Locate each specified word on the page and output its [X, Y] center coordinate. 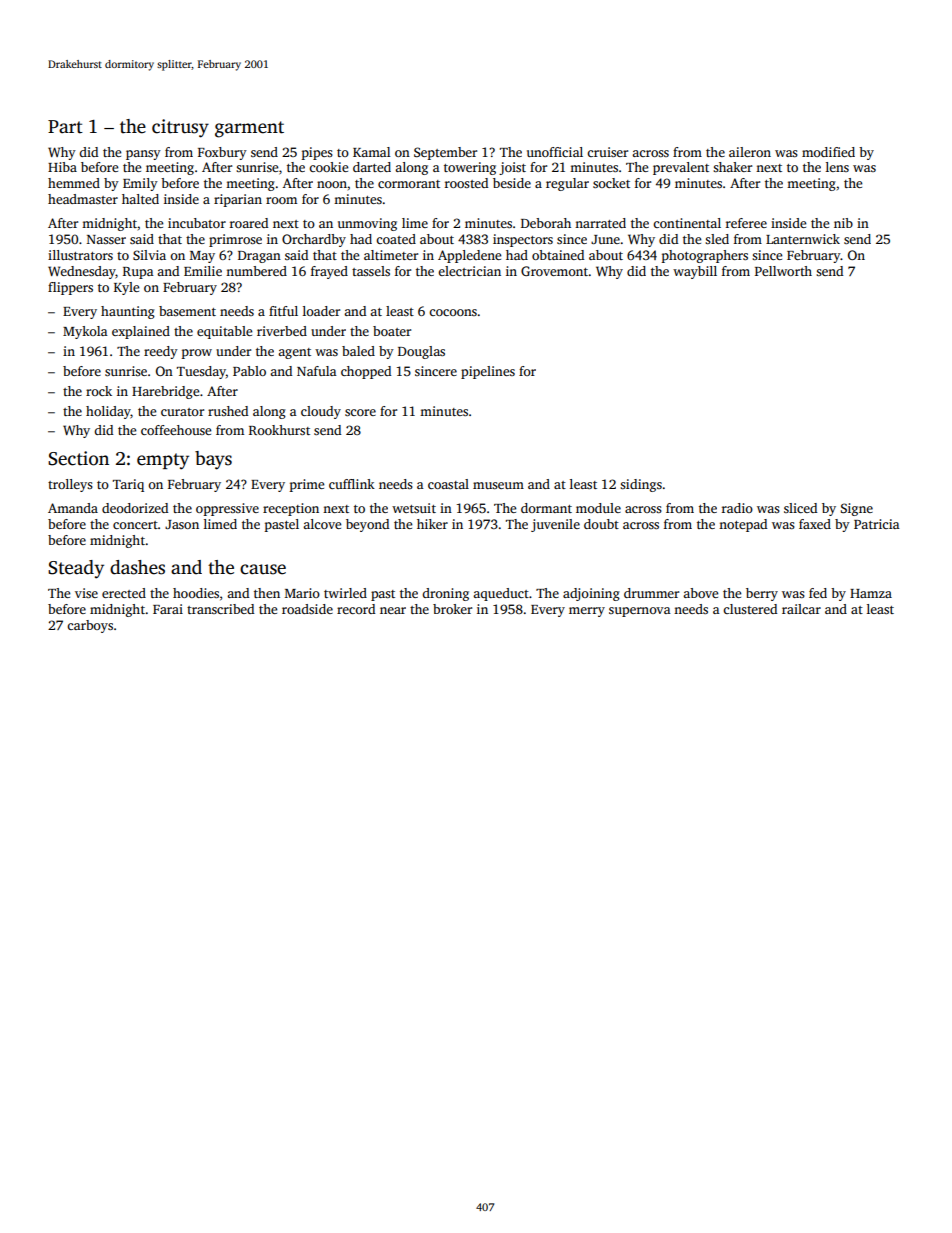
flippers [70, 288]
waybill [695, 272]
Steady [76, 569]
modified [828, 152]
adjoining [591, 594]
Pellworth [783, 271]
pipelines [488, 372]
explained [141, 332]
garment [249, 129]
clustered [750, 609]
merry [587, 612]
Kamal [371, 152]
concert [135, 525]
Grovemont [555, 271]
